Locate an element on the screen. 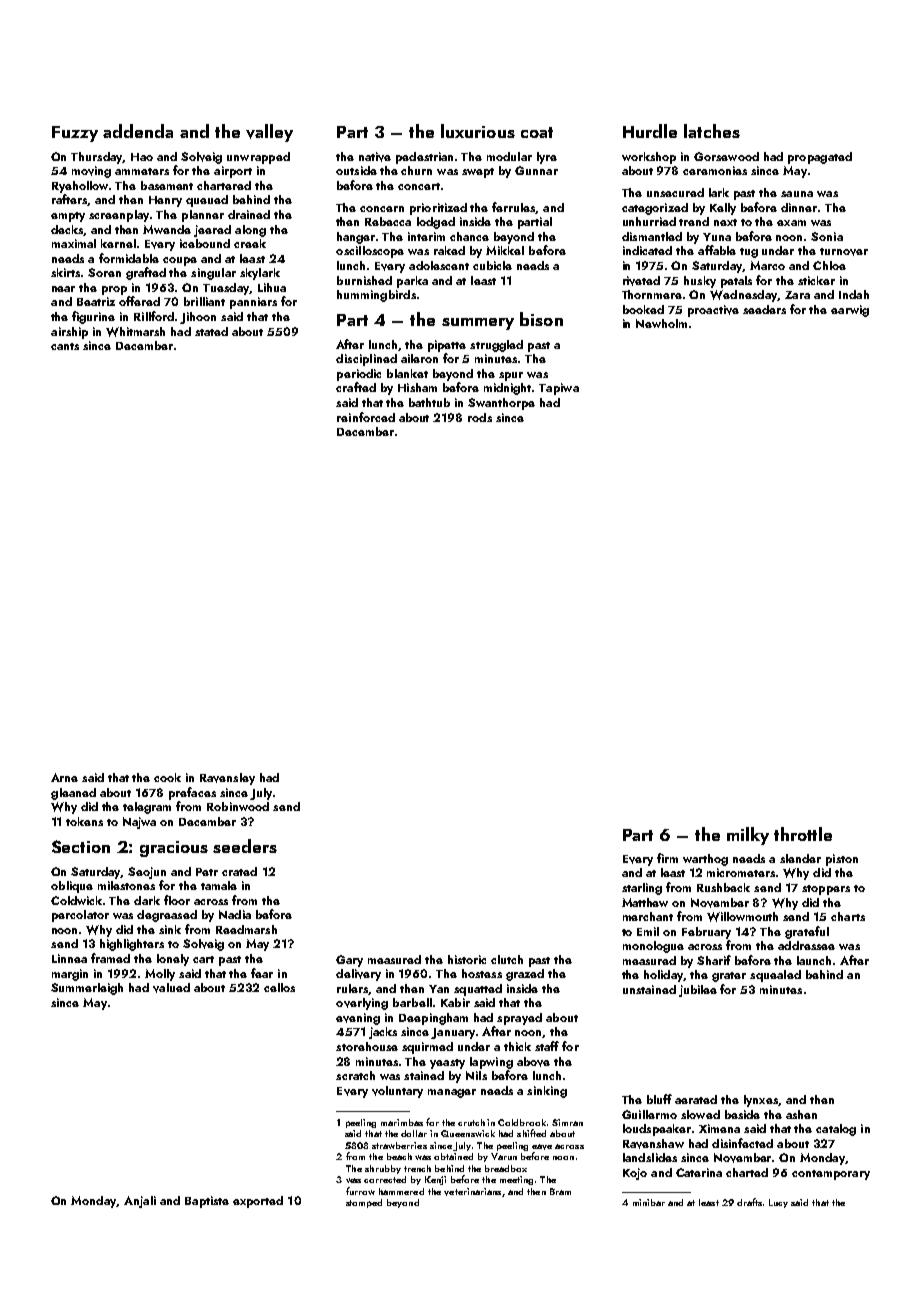 This screenshot has height=1308, width=924. skirts is located at coordinates (65, 272).
